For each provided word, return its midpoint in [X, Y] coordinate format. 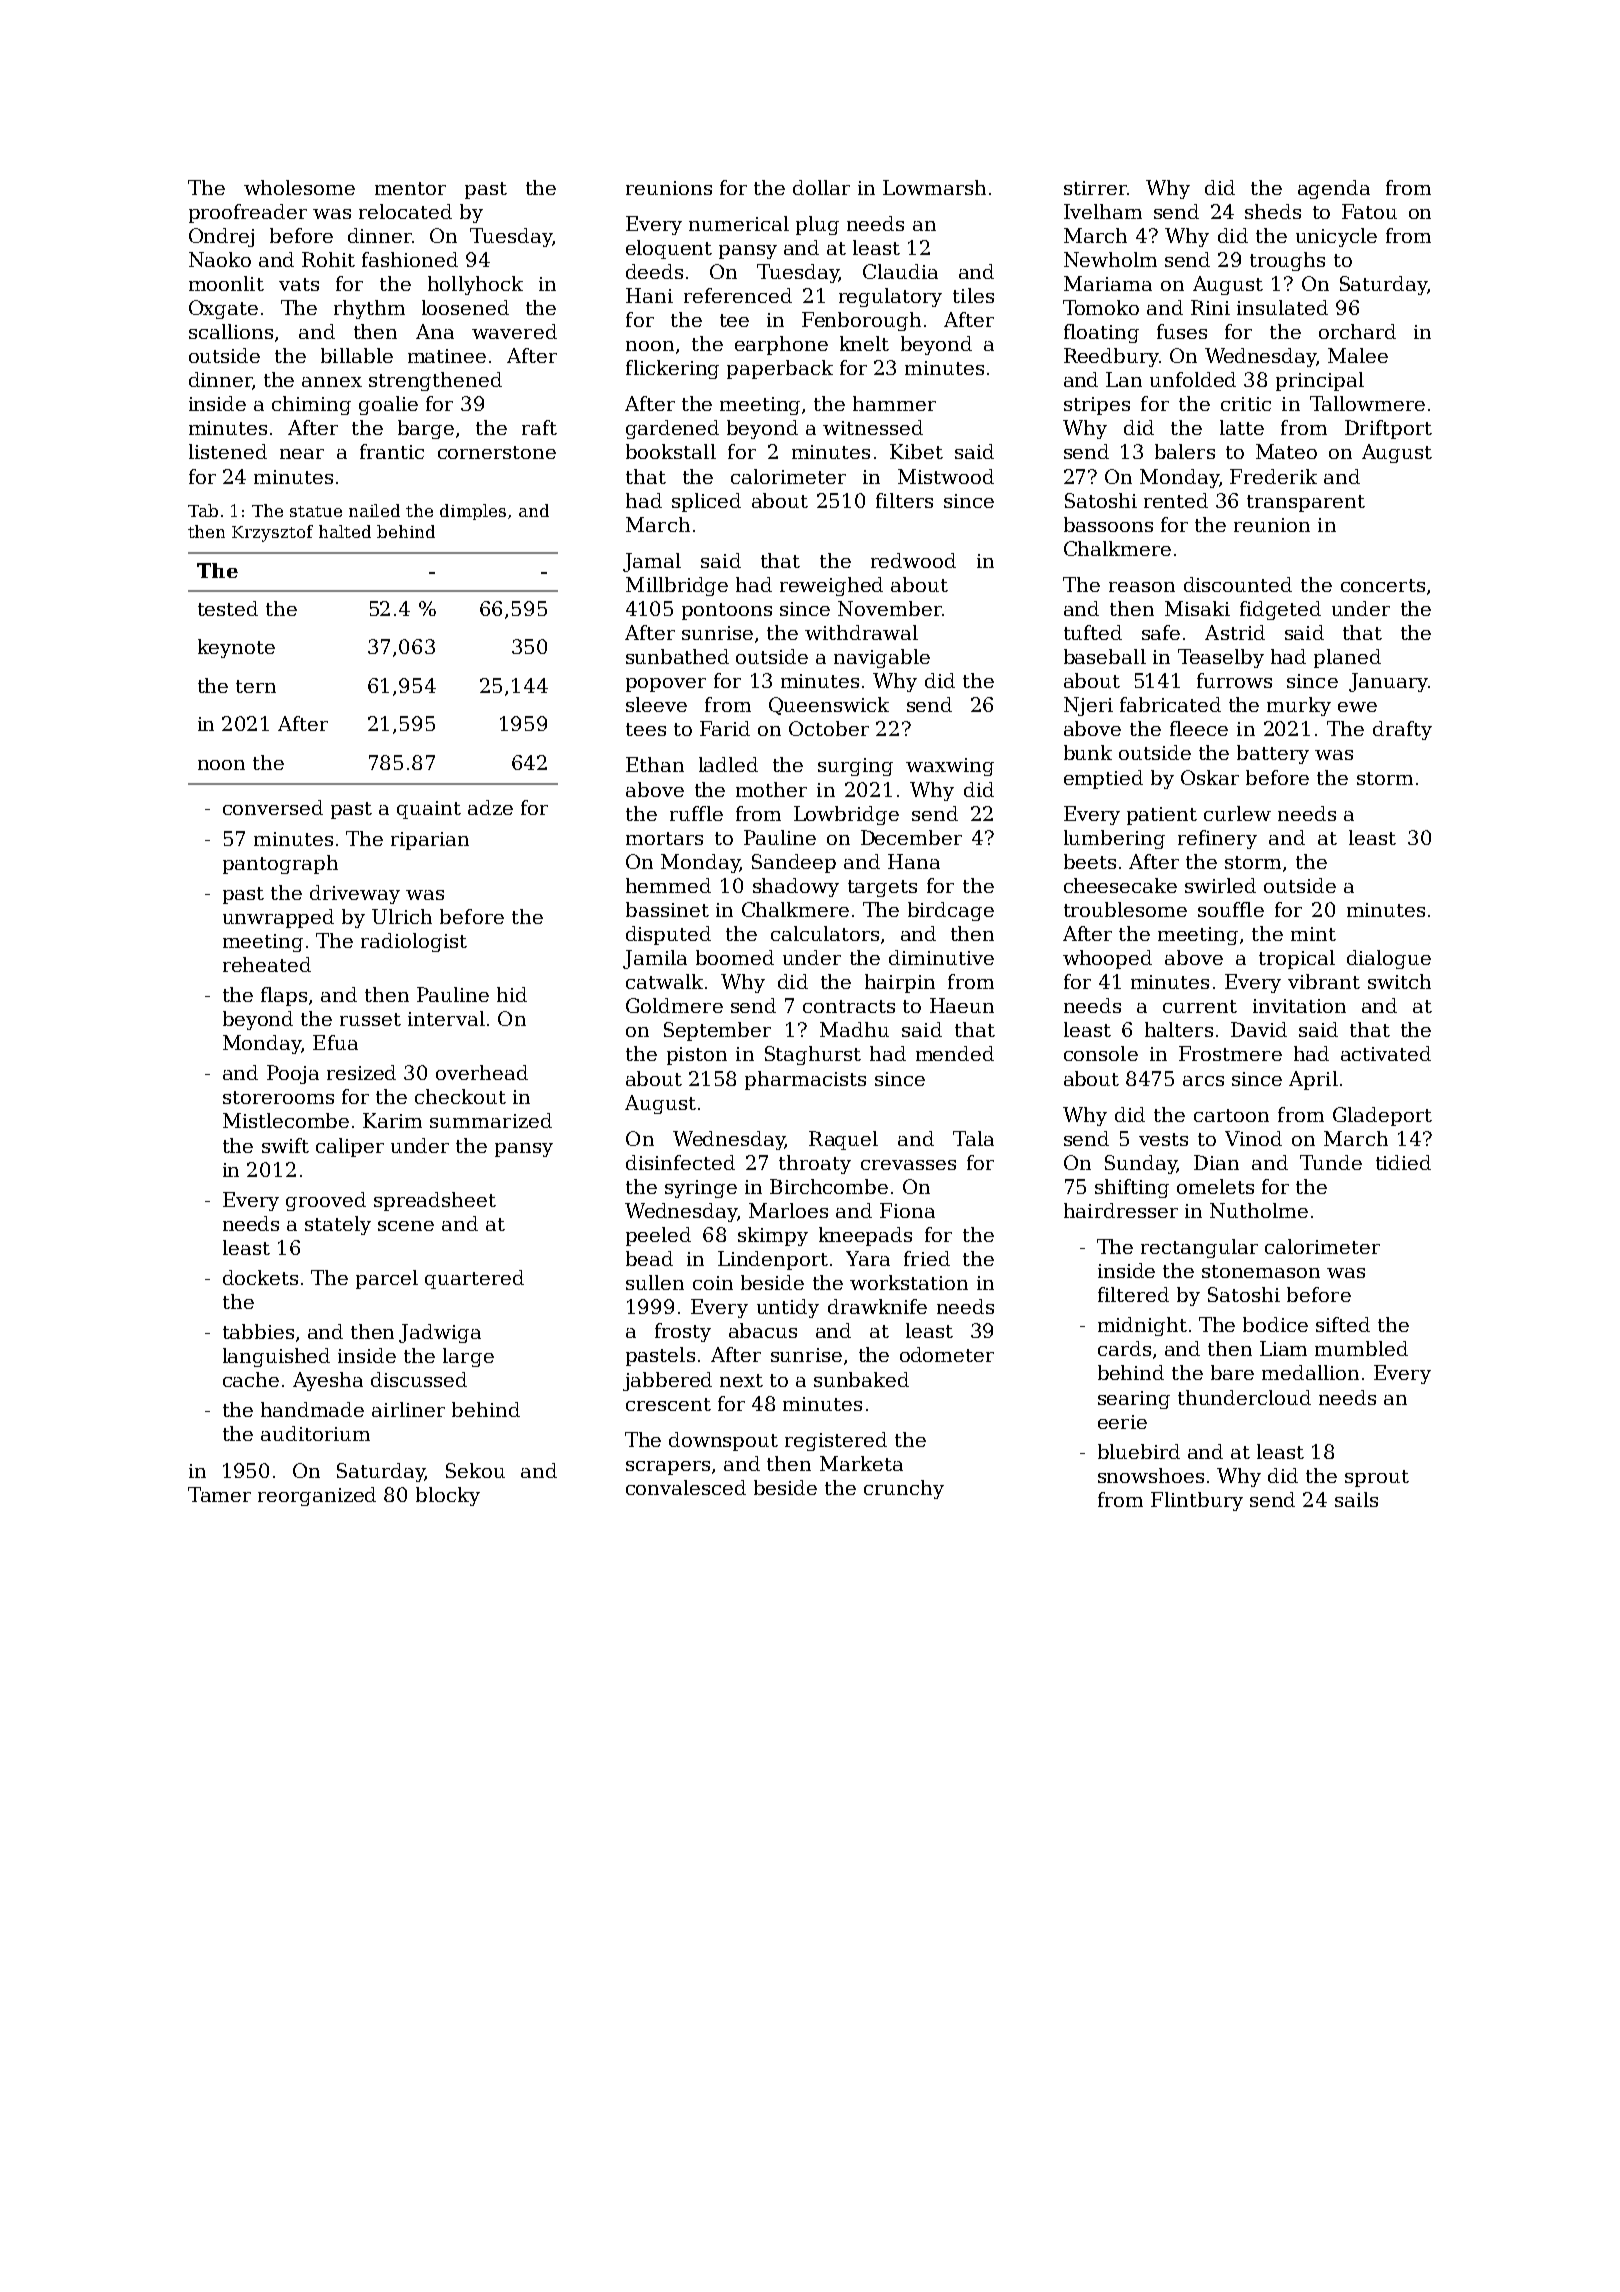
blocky [448, 1496]
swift [285, 1145]
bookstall [671, 451]
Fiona [907, 1210]
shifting [1132, 1188]
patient [1162, 816]
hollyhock [475, 285]
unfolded [1193, 379]
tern [256, 686]
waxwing [950, 767]
